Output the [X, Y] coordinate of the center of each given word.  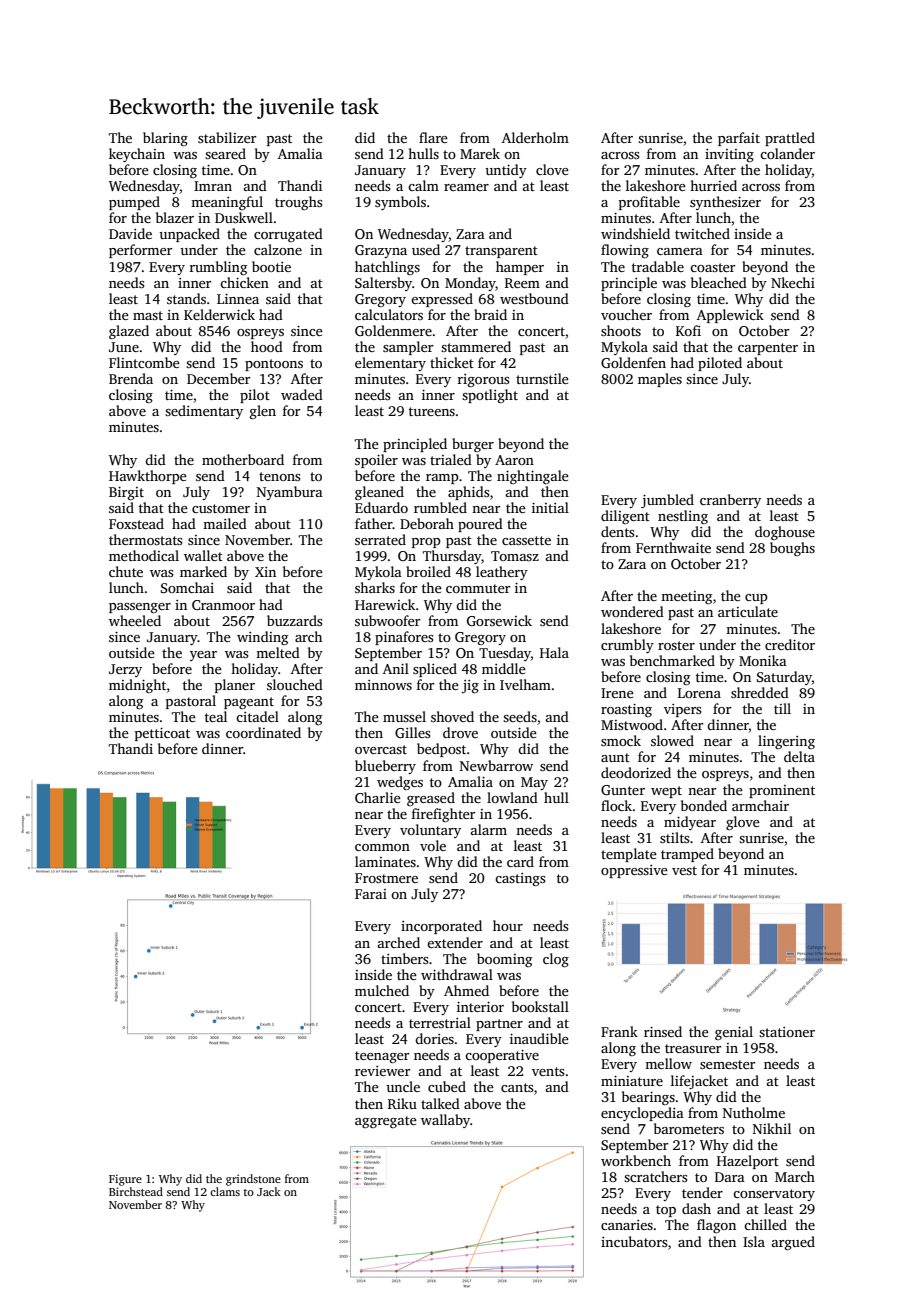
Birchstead [136, 1191]
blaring [165, 139]
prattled [790, 139]
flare [433, 137]
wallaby [445, 1121]
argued [793, 1243]
